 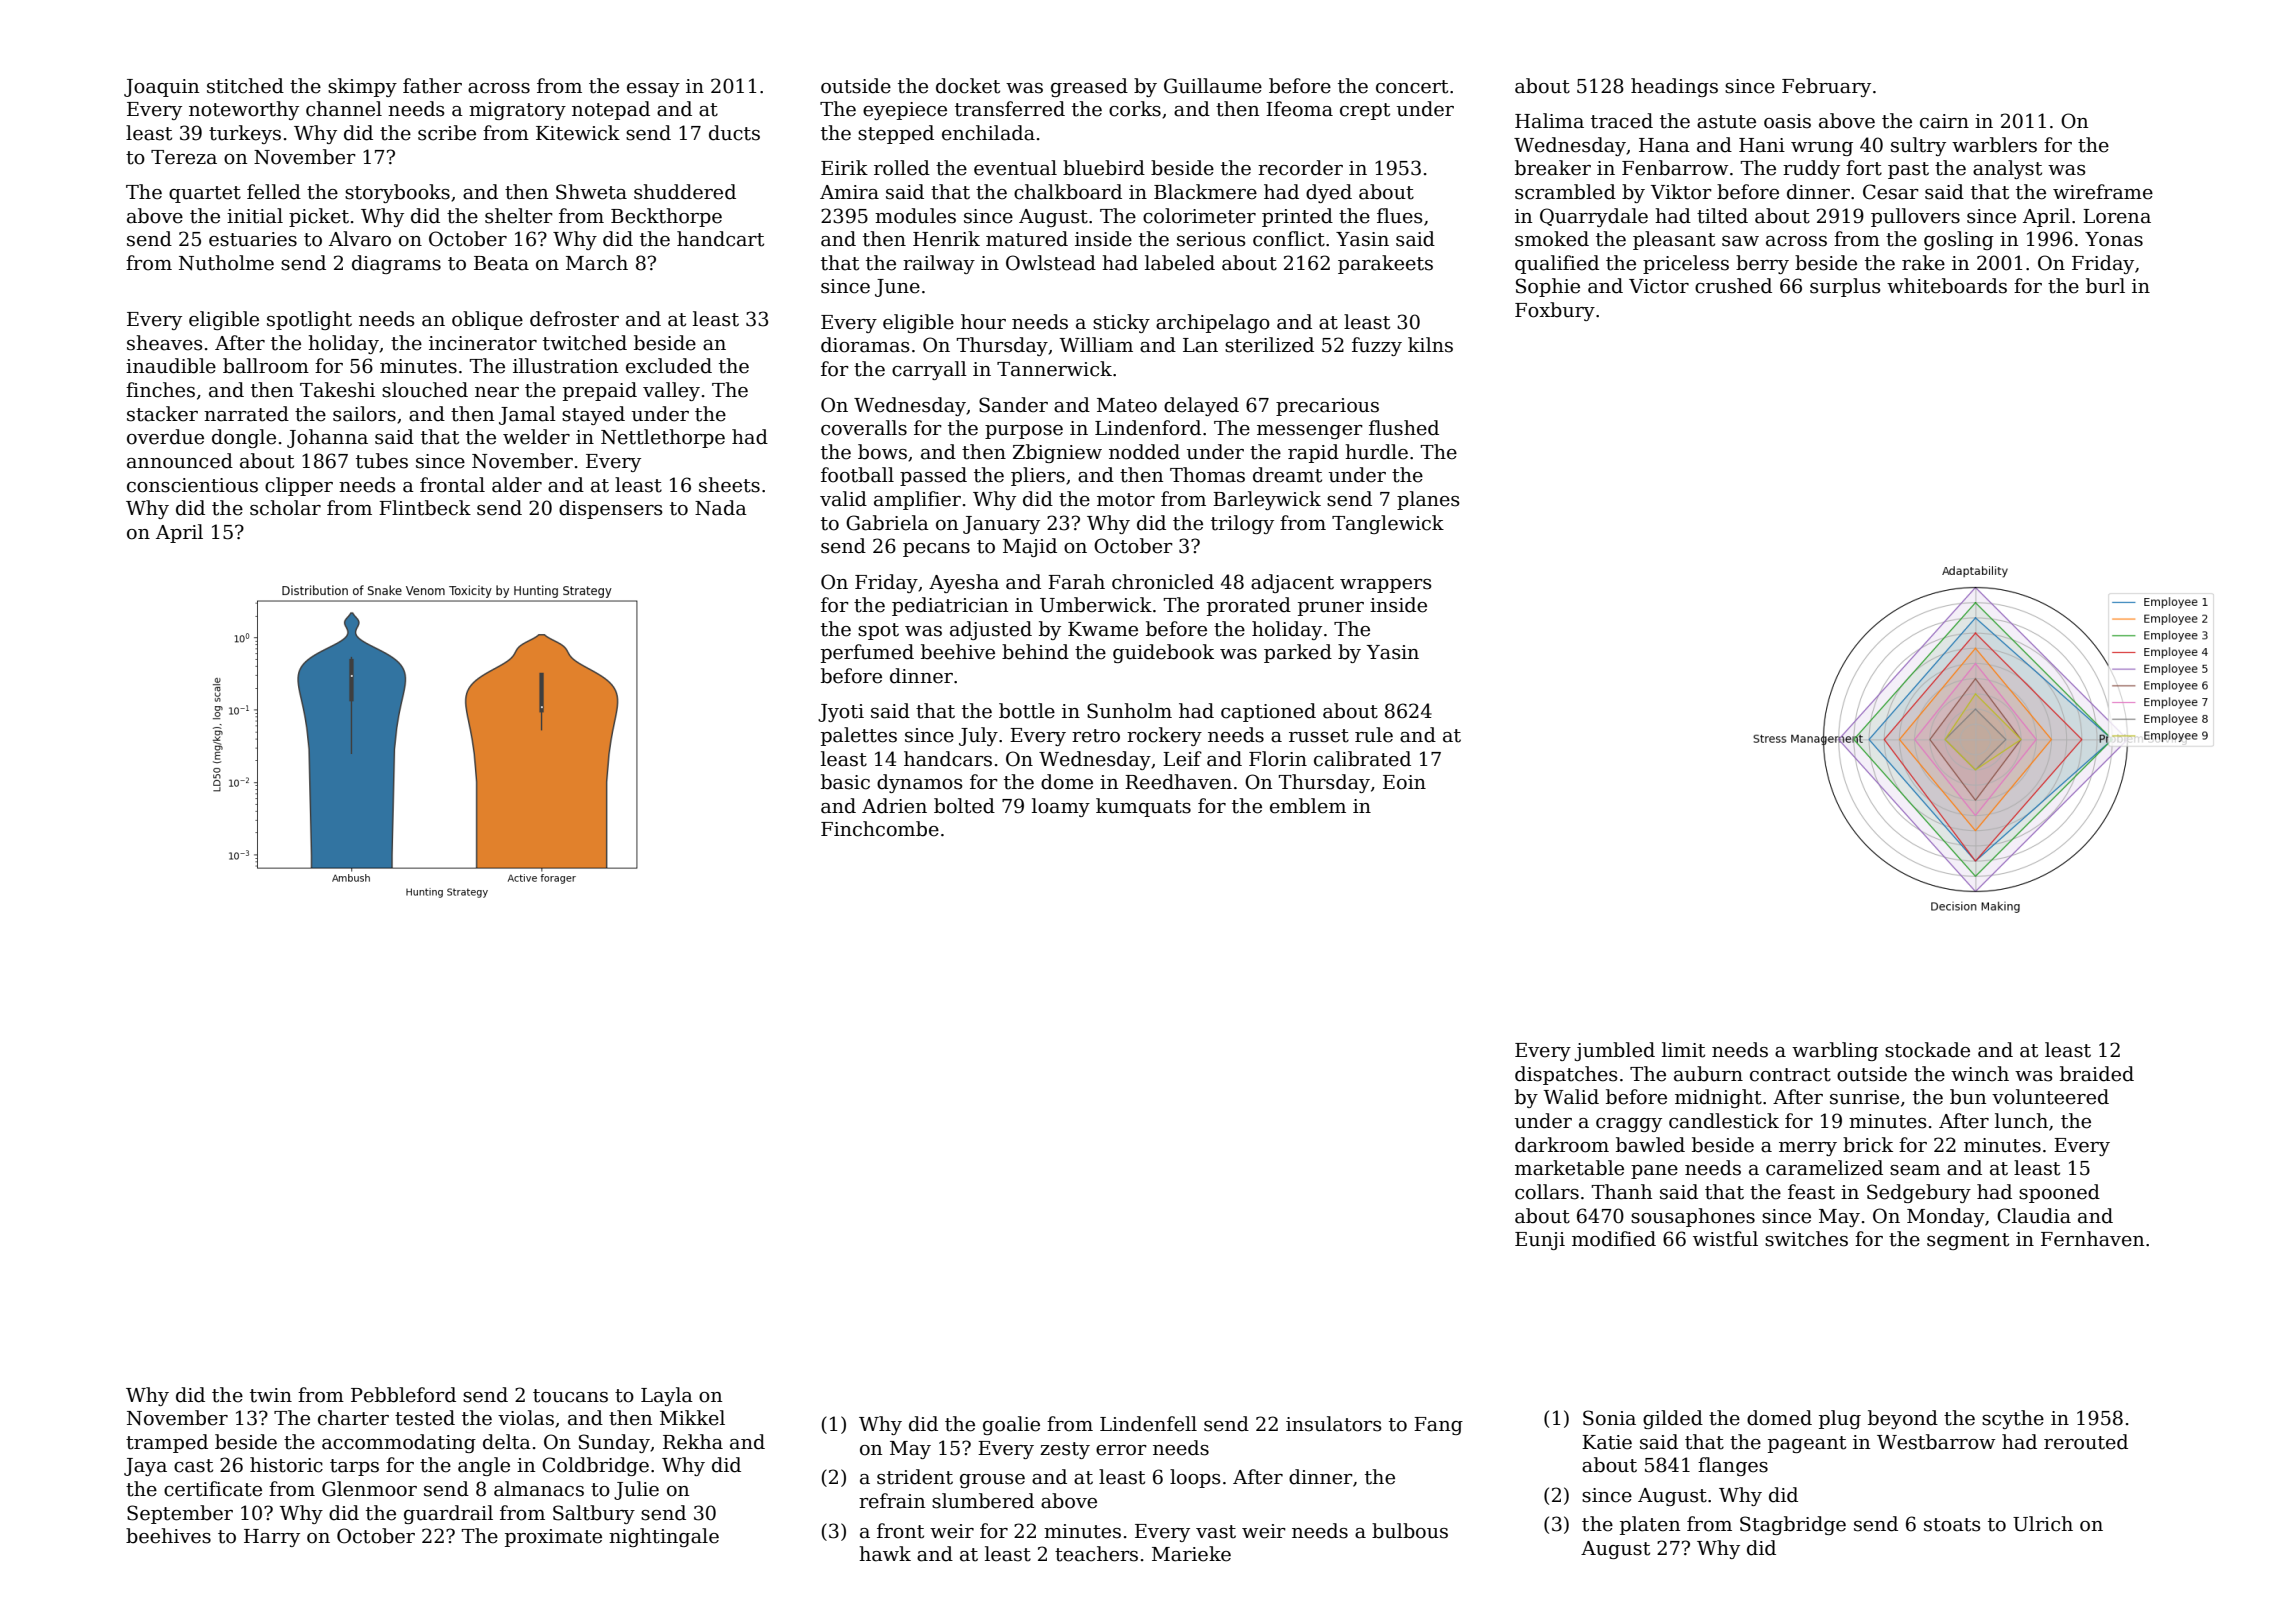 What do you see at coordinates (425, 508) in the page?
I see `Flintbeck` at bounding box center [425, 508].
